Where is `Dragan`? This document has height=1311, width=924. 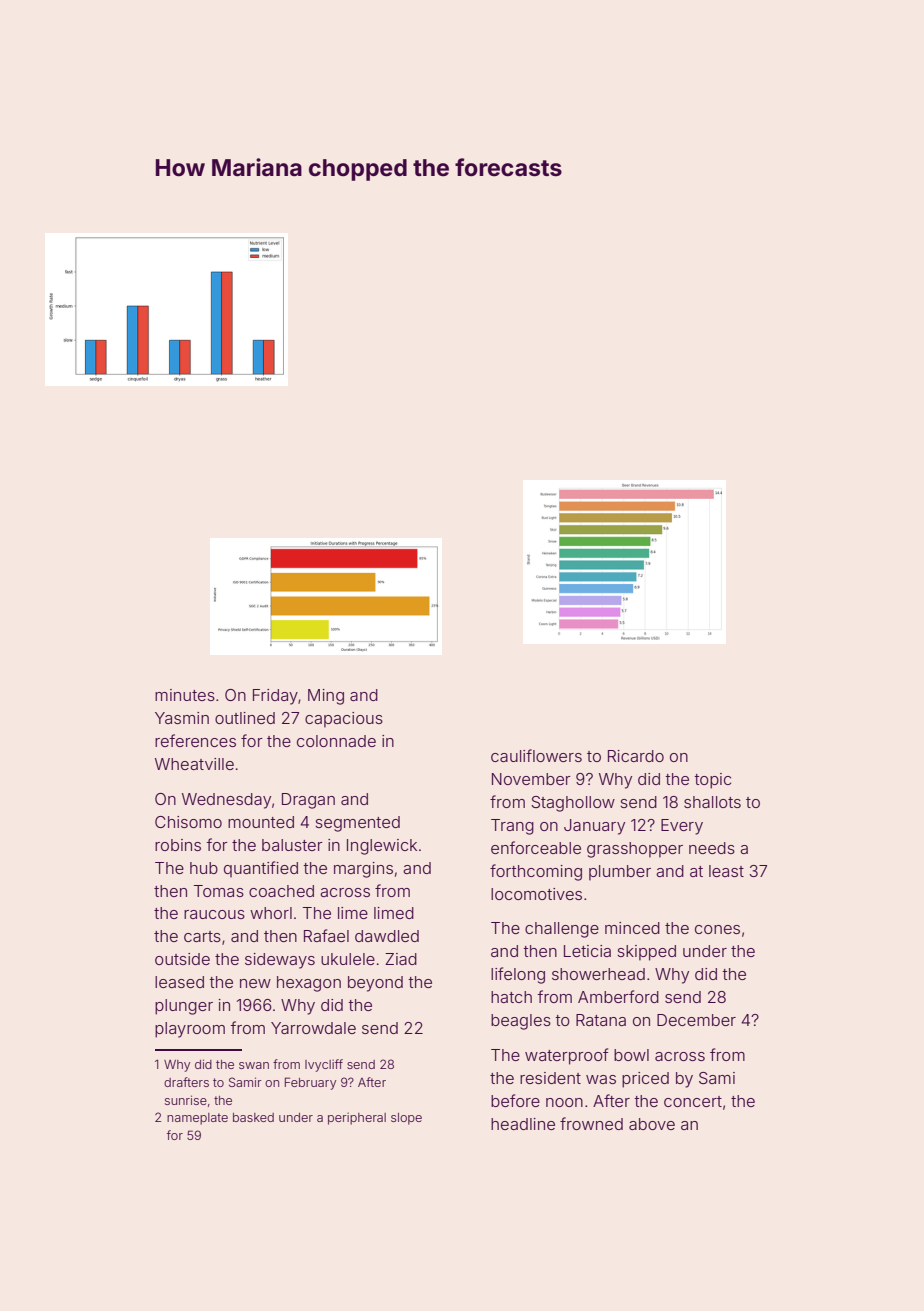
Dragan is located at coordinates (308, 801).
